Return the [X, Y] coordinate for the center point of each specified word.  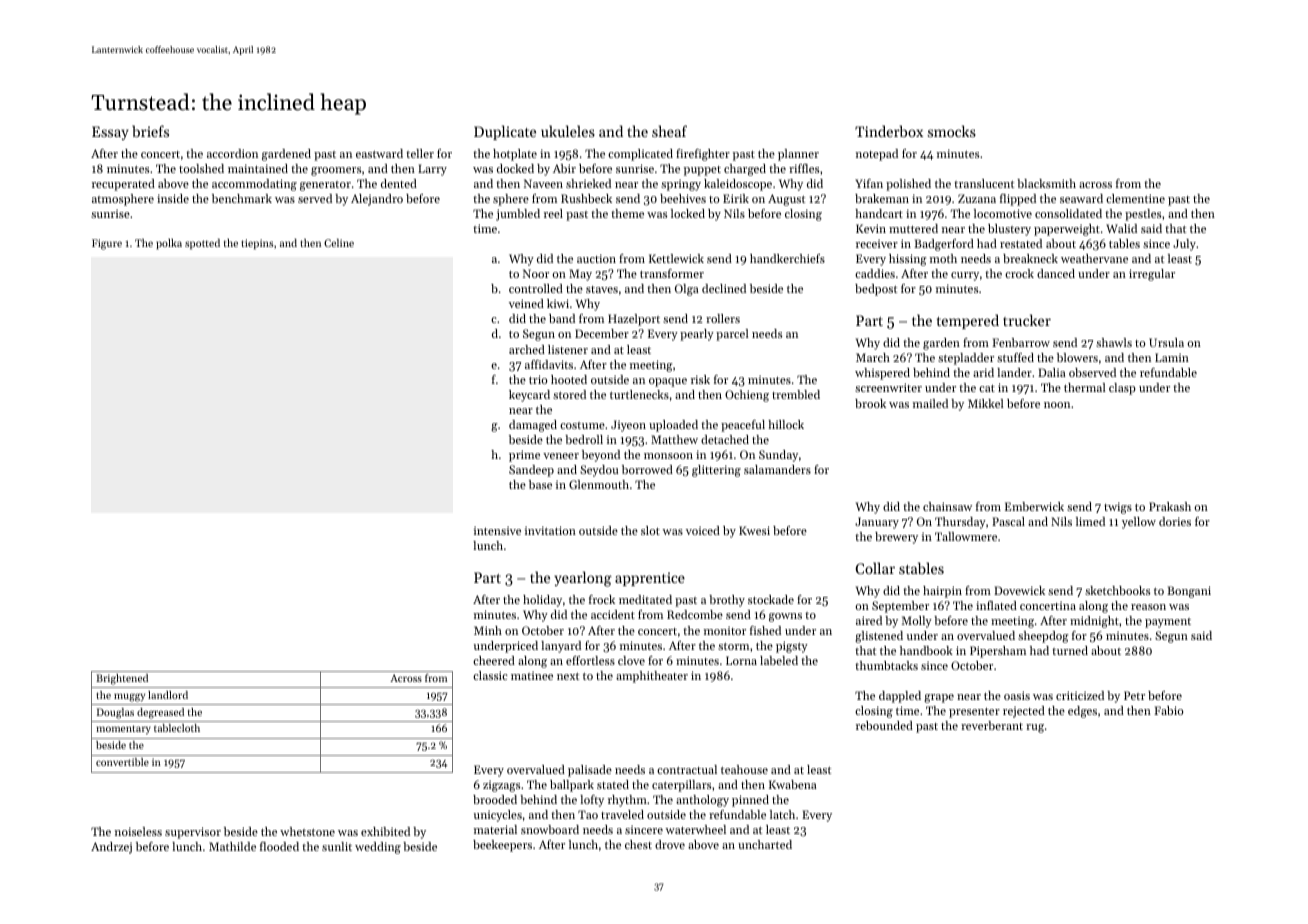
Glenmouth [599, 484]
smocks [952, 131]
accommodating [254, 185]
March [873, 357]
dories [1175, 521]
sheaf [669, 131]
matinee [532, 675]
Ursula [1166, 342]
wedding [378, 848]
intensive [497, 530]
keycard [529, 396]
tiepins [257, 244]
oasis [1017, 695]
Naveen [543, 183]
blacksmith [1046, 183]
